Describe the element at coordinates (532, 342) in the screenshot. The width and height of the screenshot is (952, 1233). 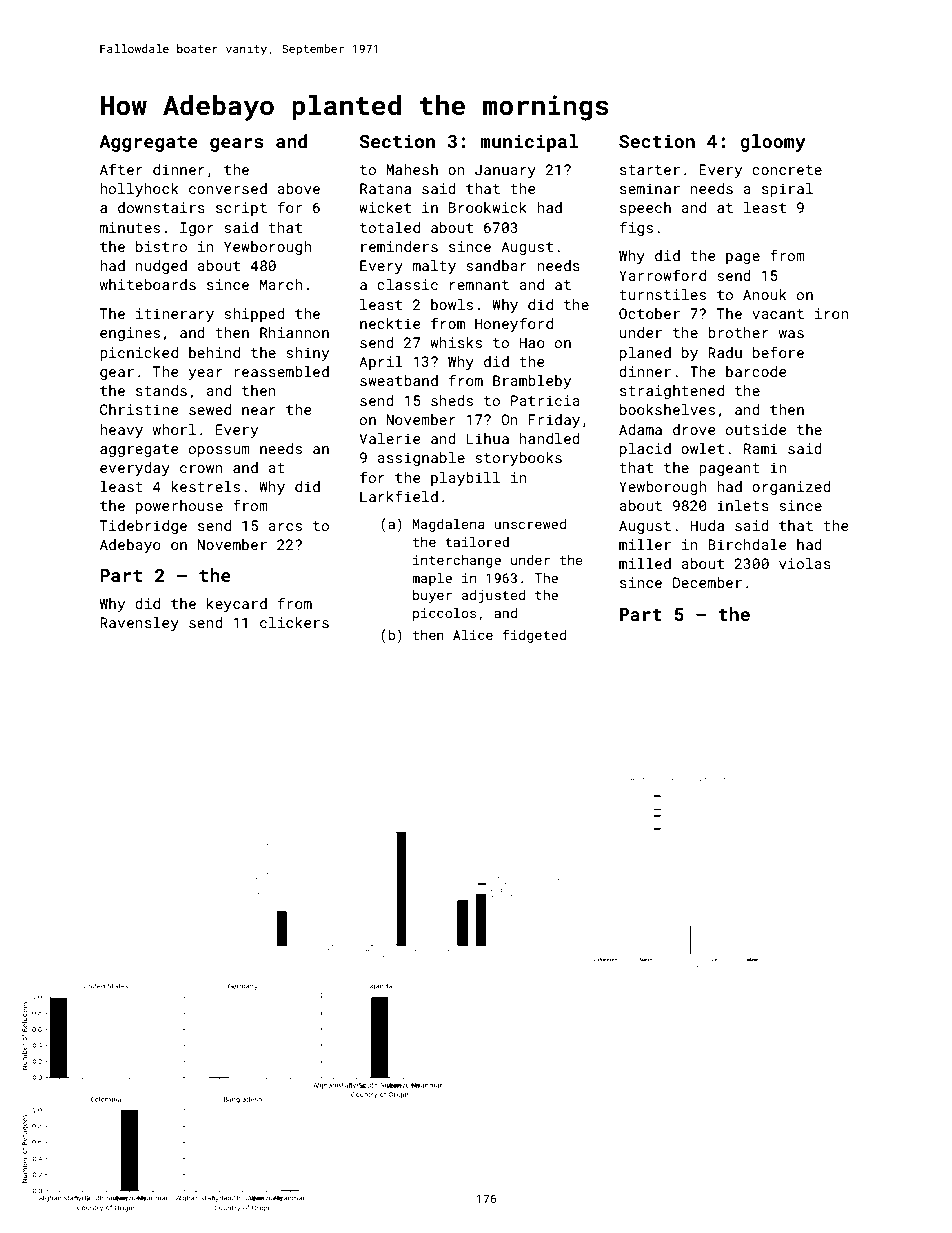
I see `Hao` at that location.
